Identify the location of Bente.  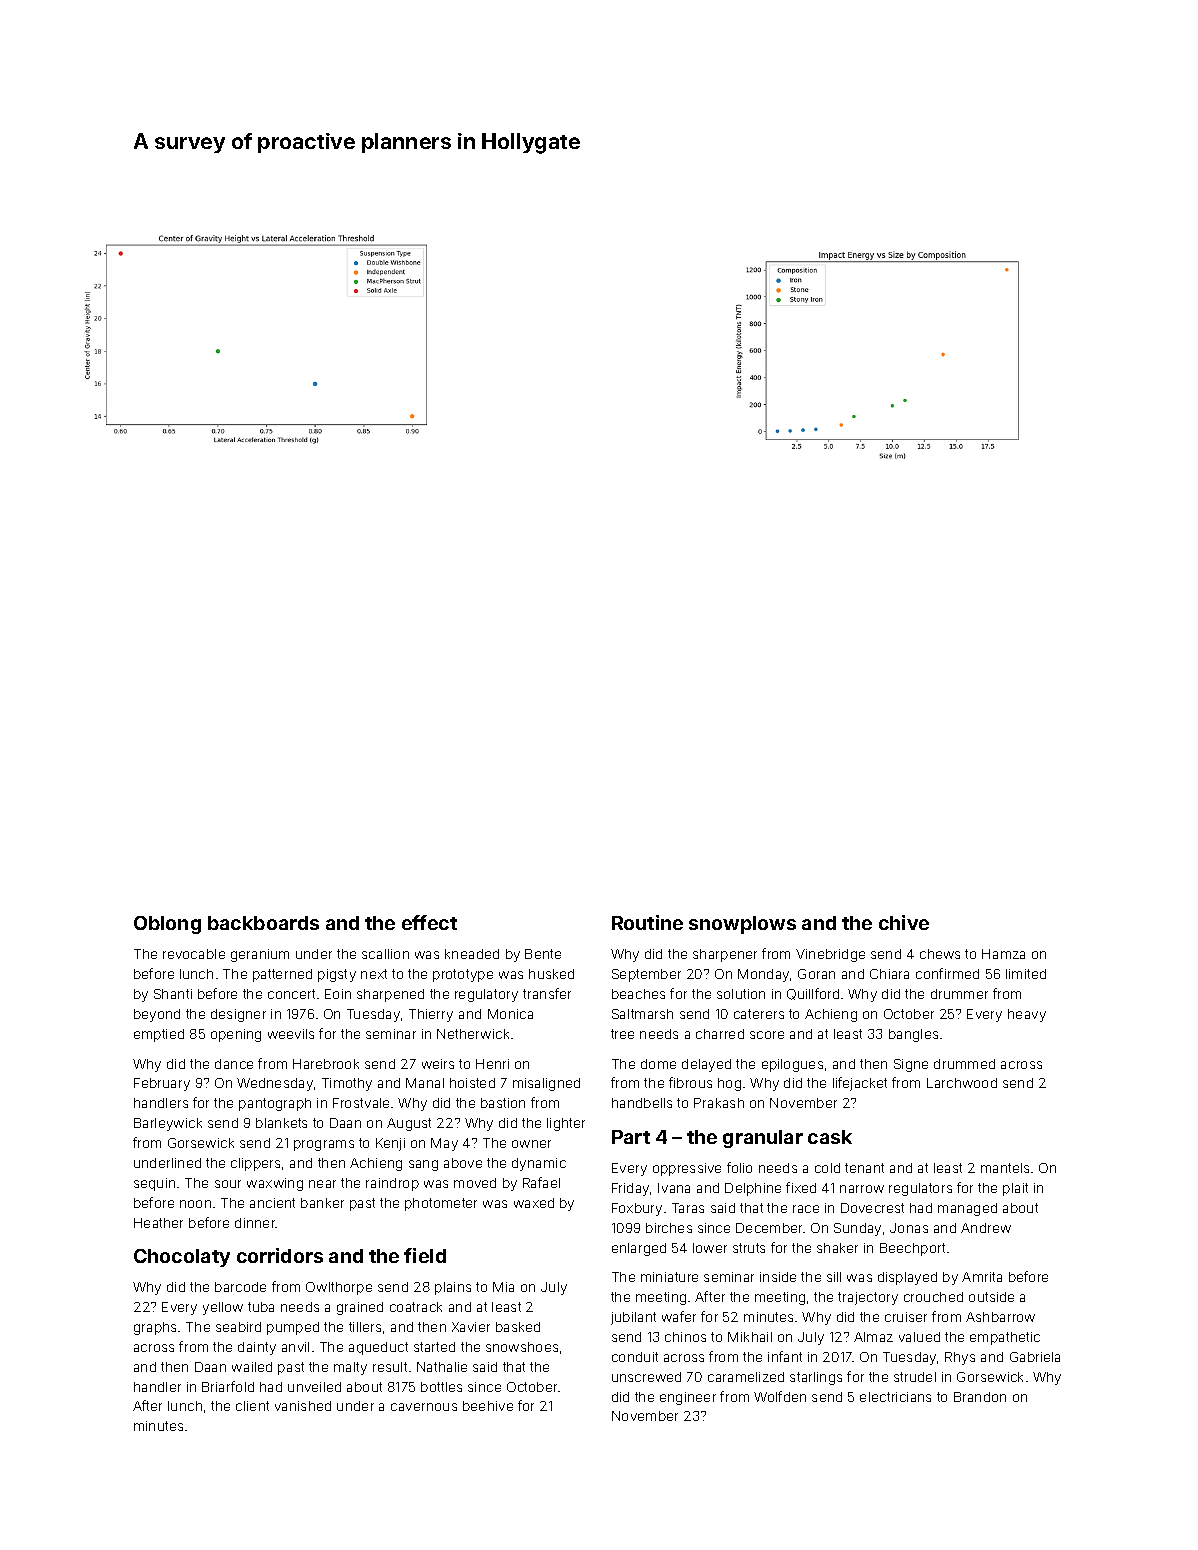
(543, 954).
